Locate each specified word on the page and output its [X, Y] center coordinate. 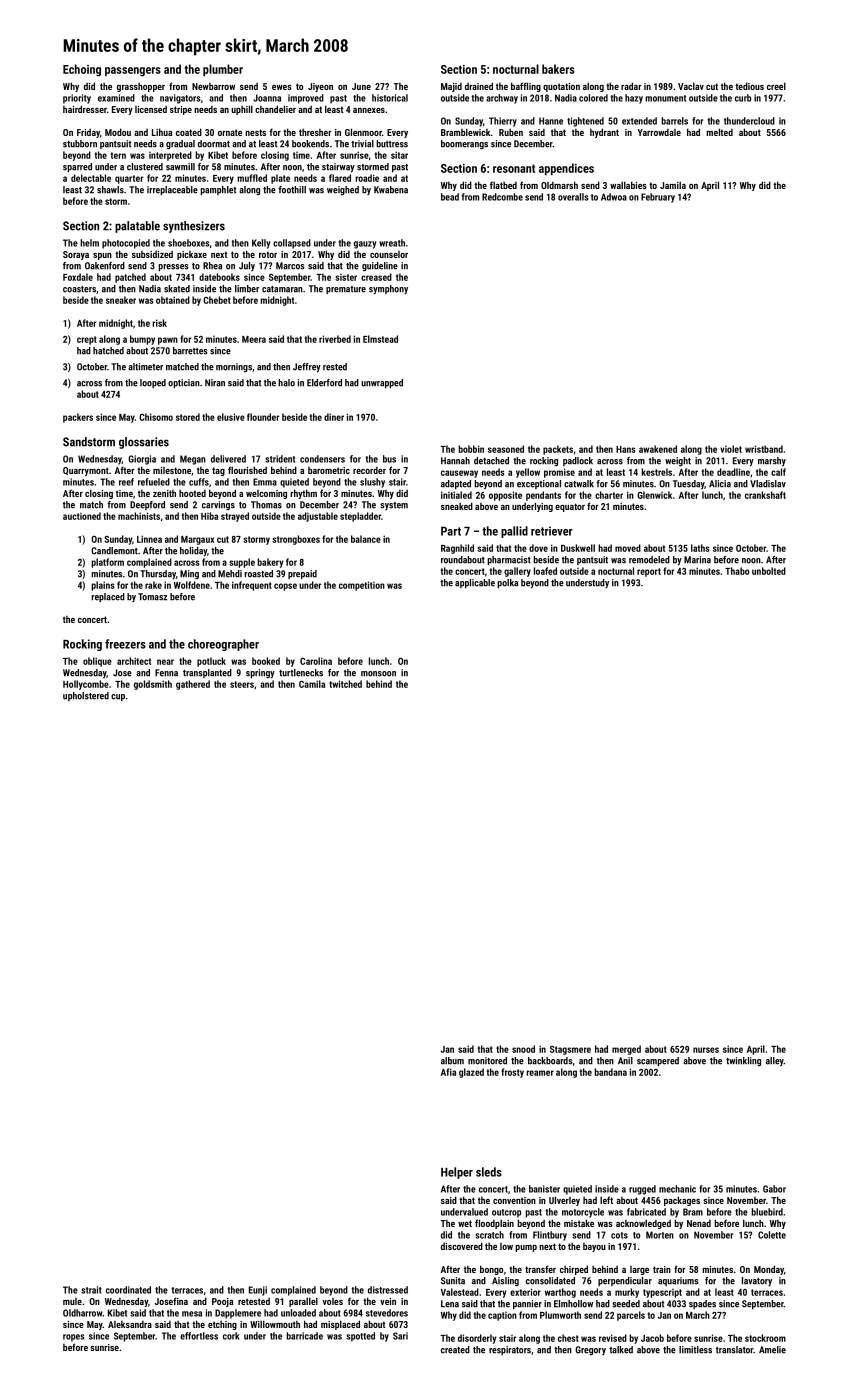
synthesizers [194, 227]
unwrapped [382, 383]
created [455, 1350]
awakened [658, 449]
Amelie [772, 1350]
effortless [199, 1336]
